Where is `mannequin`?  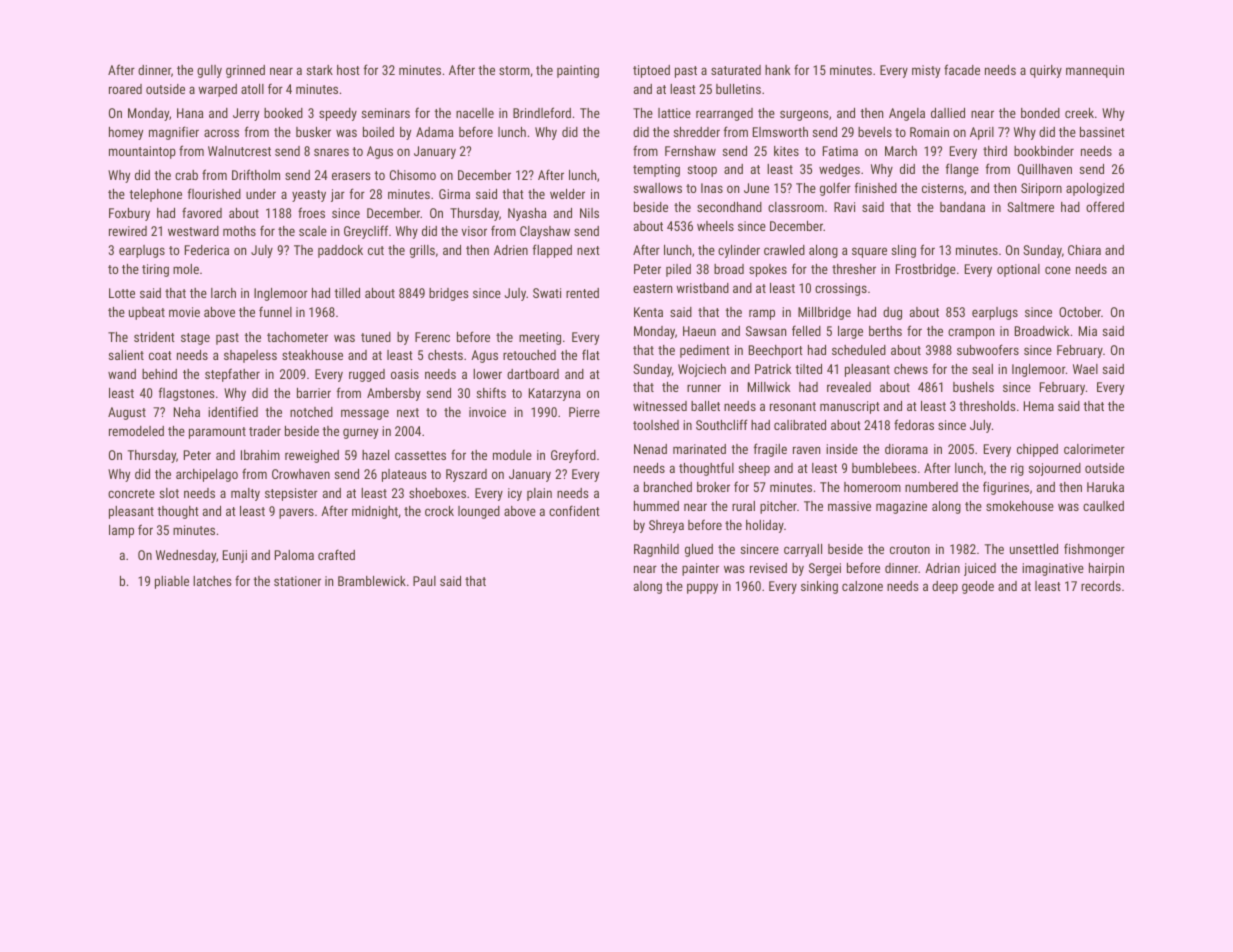
mannequin is located at coordinates (1095, 71).
